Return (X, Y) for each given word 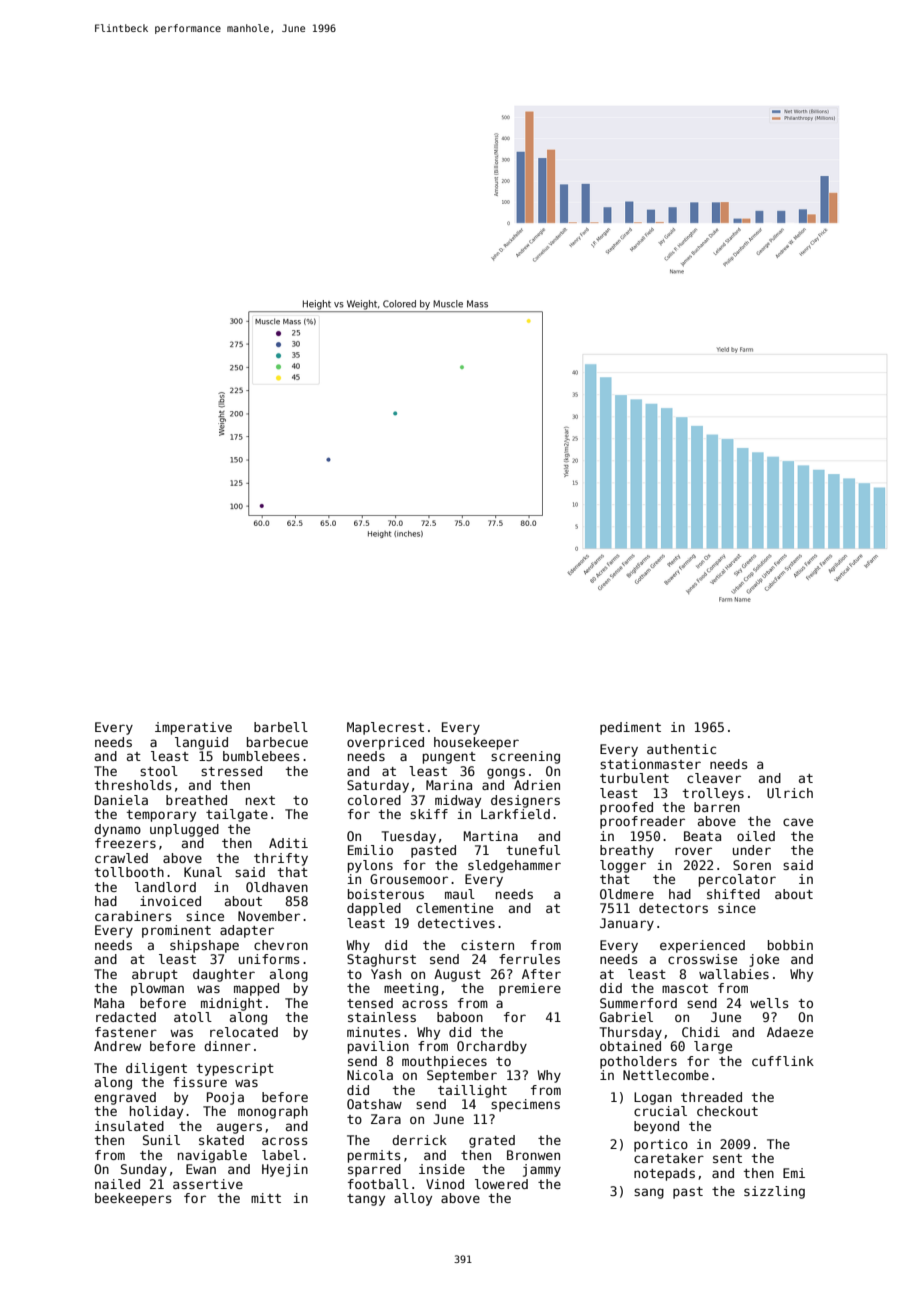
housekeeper (476, 743)
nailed (117, 1184)
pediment (630, 728)
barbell (281, 727)
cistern (487, 945)
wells (769, 1003)
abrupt (155, 975)
